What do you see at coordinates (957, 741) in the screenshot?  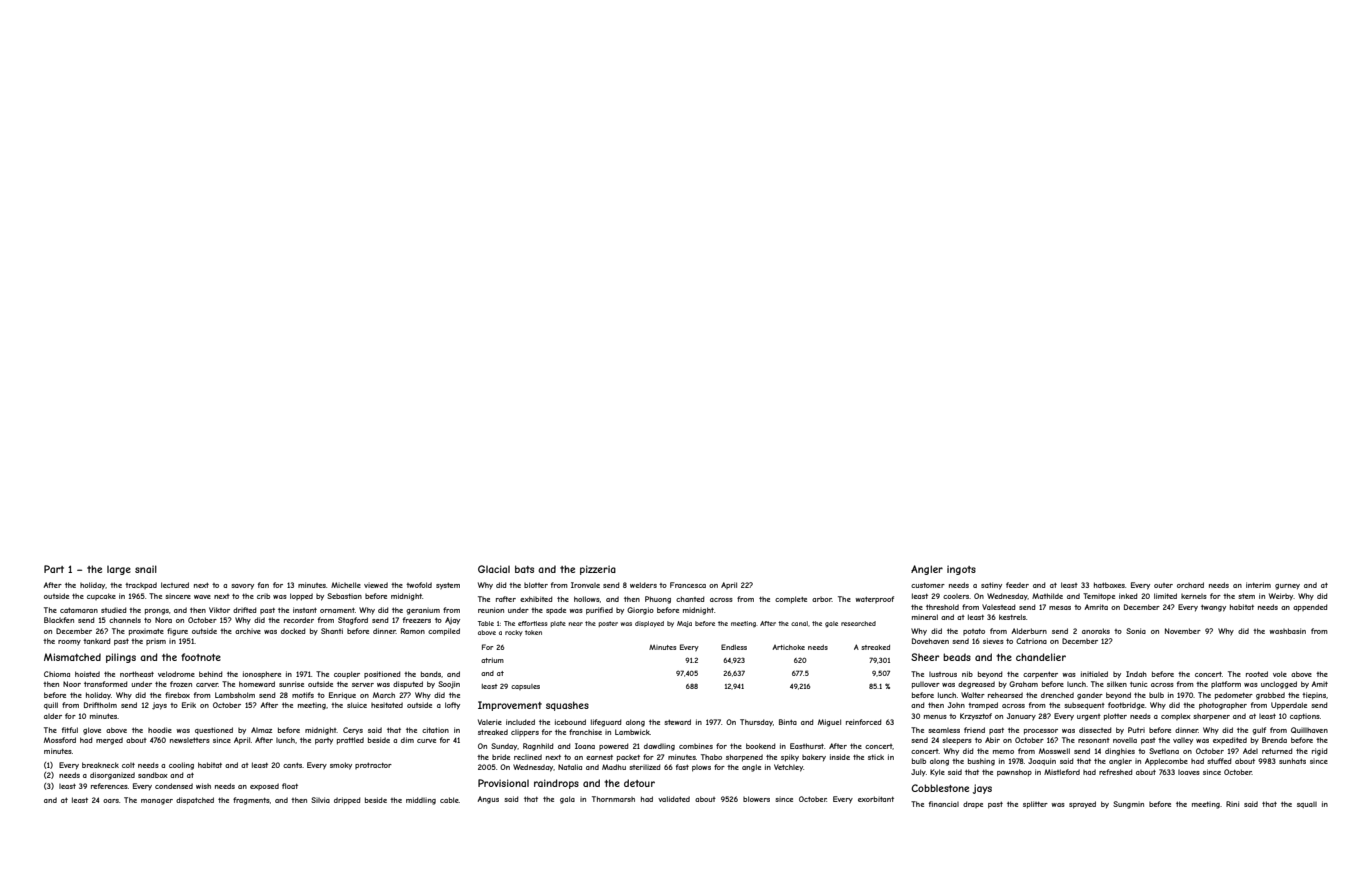 I see `sleepers` at bounding box center [957, 741].
